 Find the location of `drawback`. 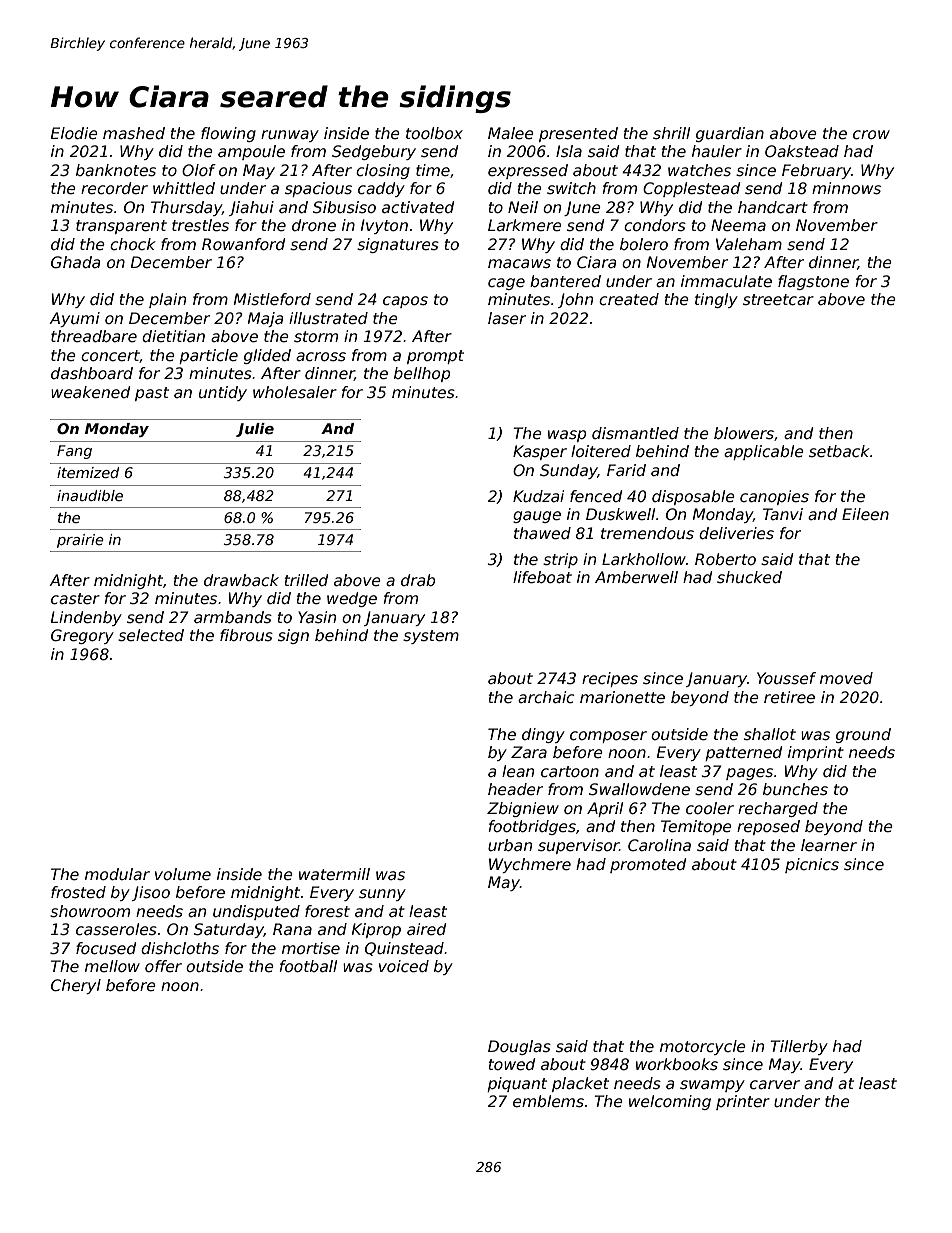

drawback is located at coordinates (241, 580).
